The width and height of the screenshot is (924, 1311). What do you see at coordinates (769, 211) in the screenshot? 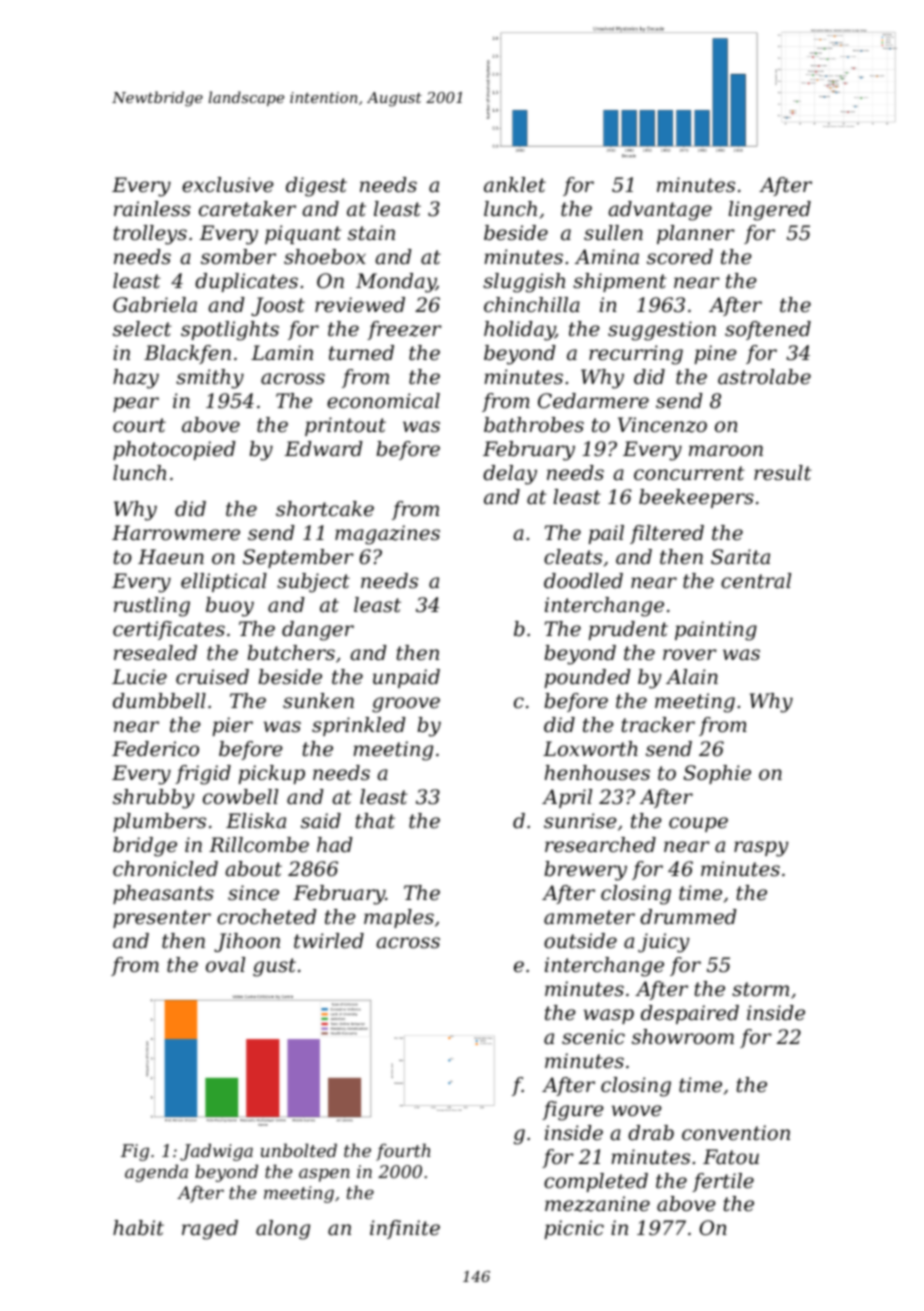
I see `lingered` at bounding box center [769, 211].
